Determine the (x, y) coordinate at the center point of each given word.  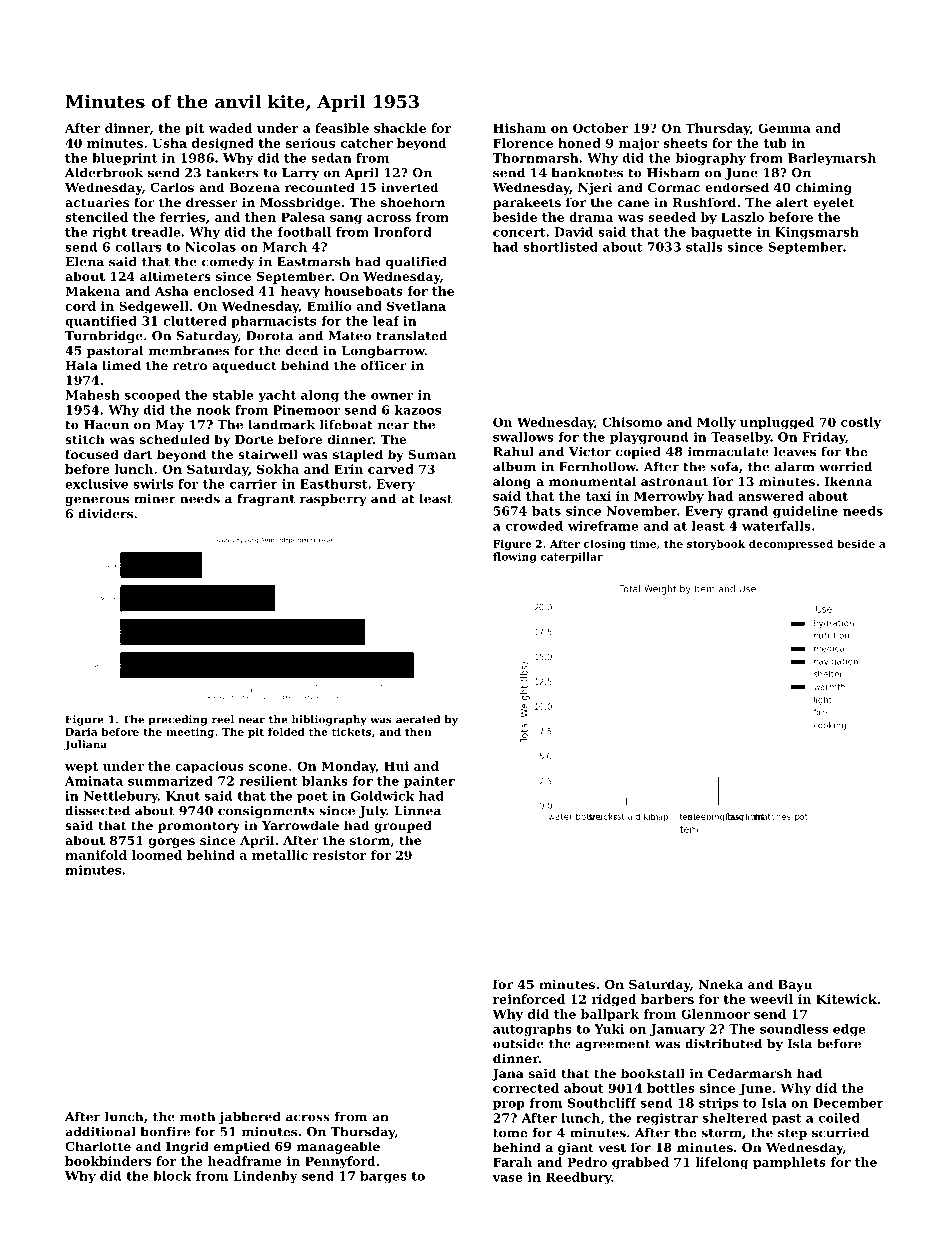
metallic (280, 855)
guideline (805, 512)
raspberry (333, 500)
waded (230, 128)
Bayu (795, 986)
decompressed (791, 544)
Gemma (784, 128)
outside (518, 1044)
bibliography (329, 720)
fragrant (266, 500)
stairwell (268, 454)
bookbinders (108, 1161)
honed (579, 143)
